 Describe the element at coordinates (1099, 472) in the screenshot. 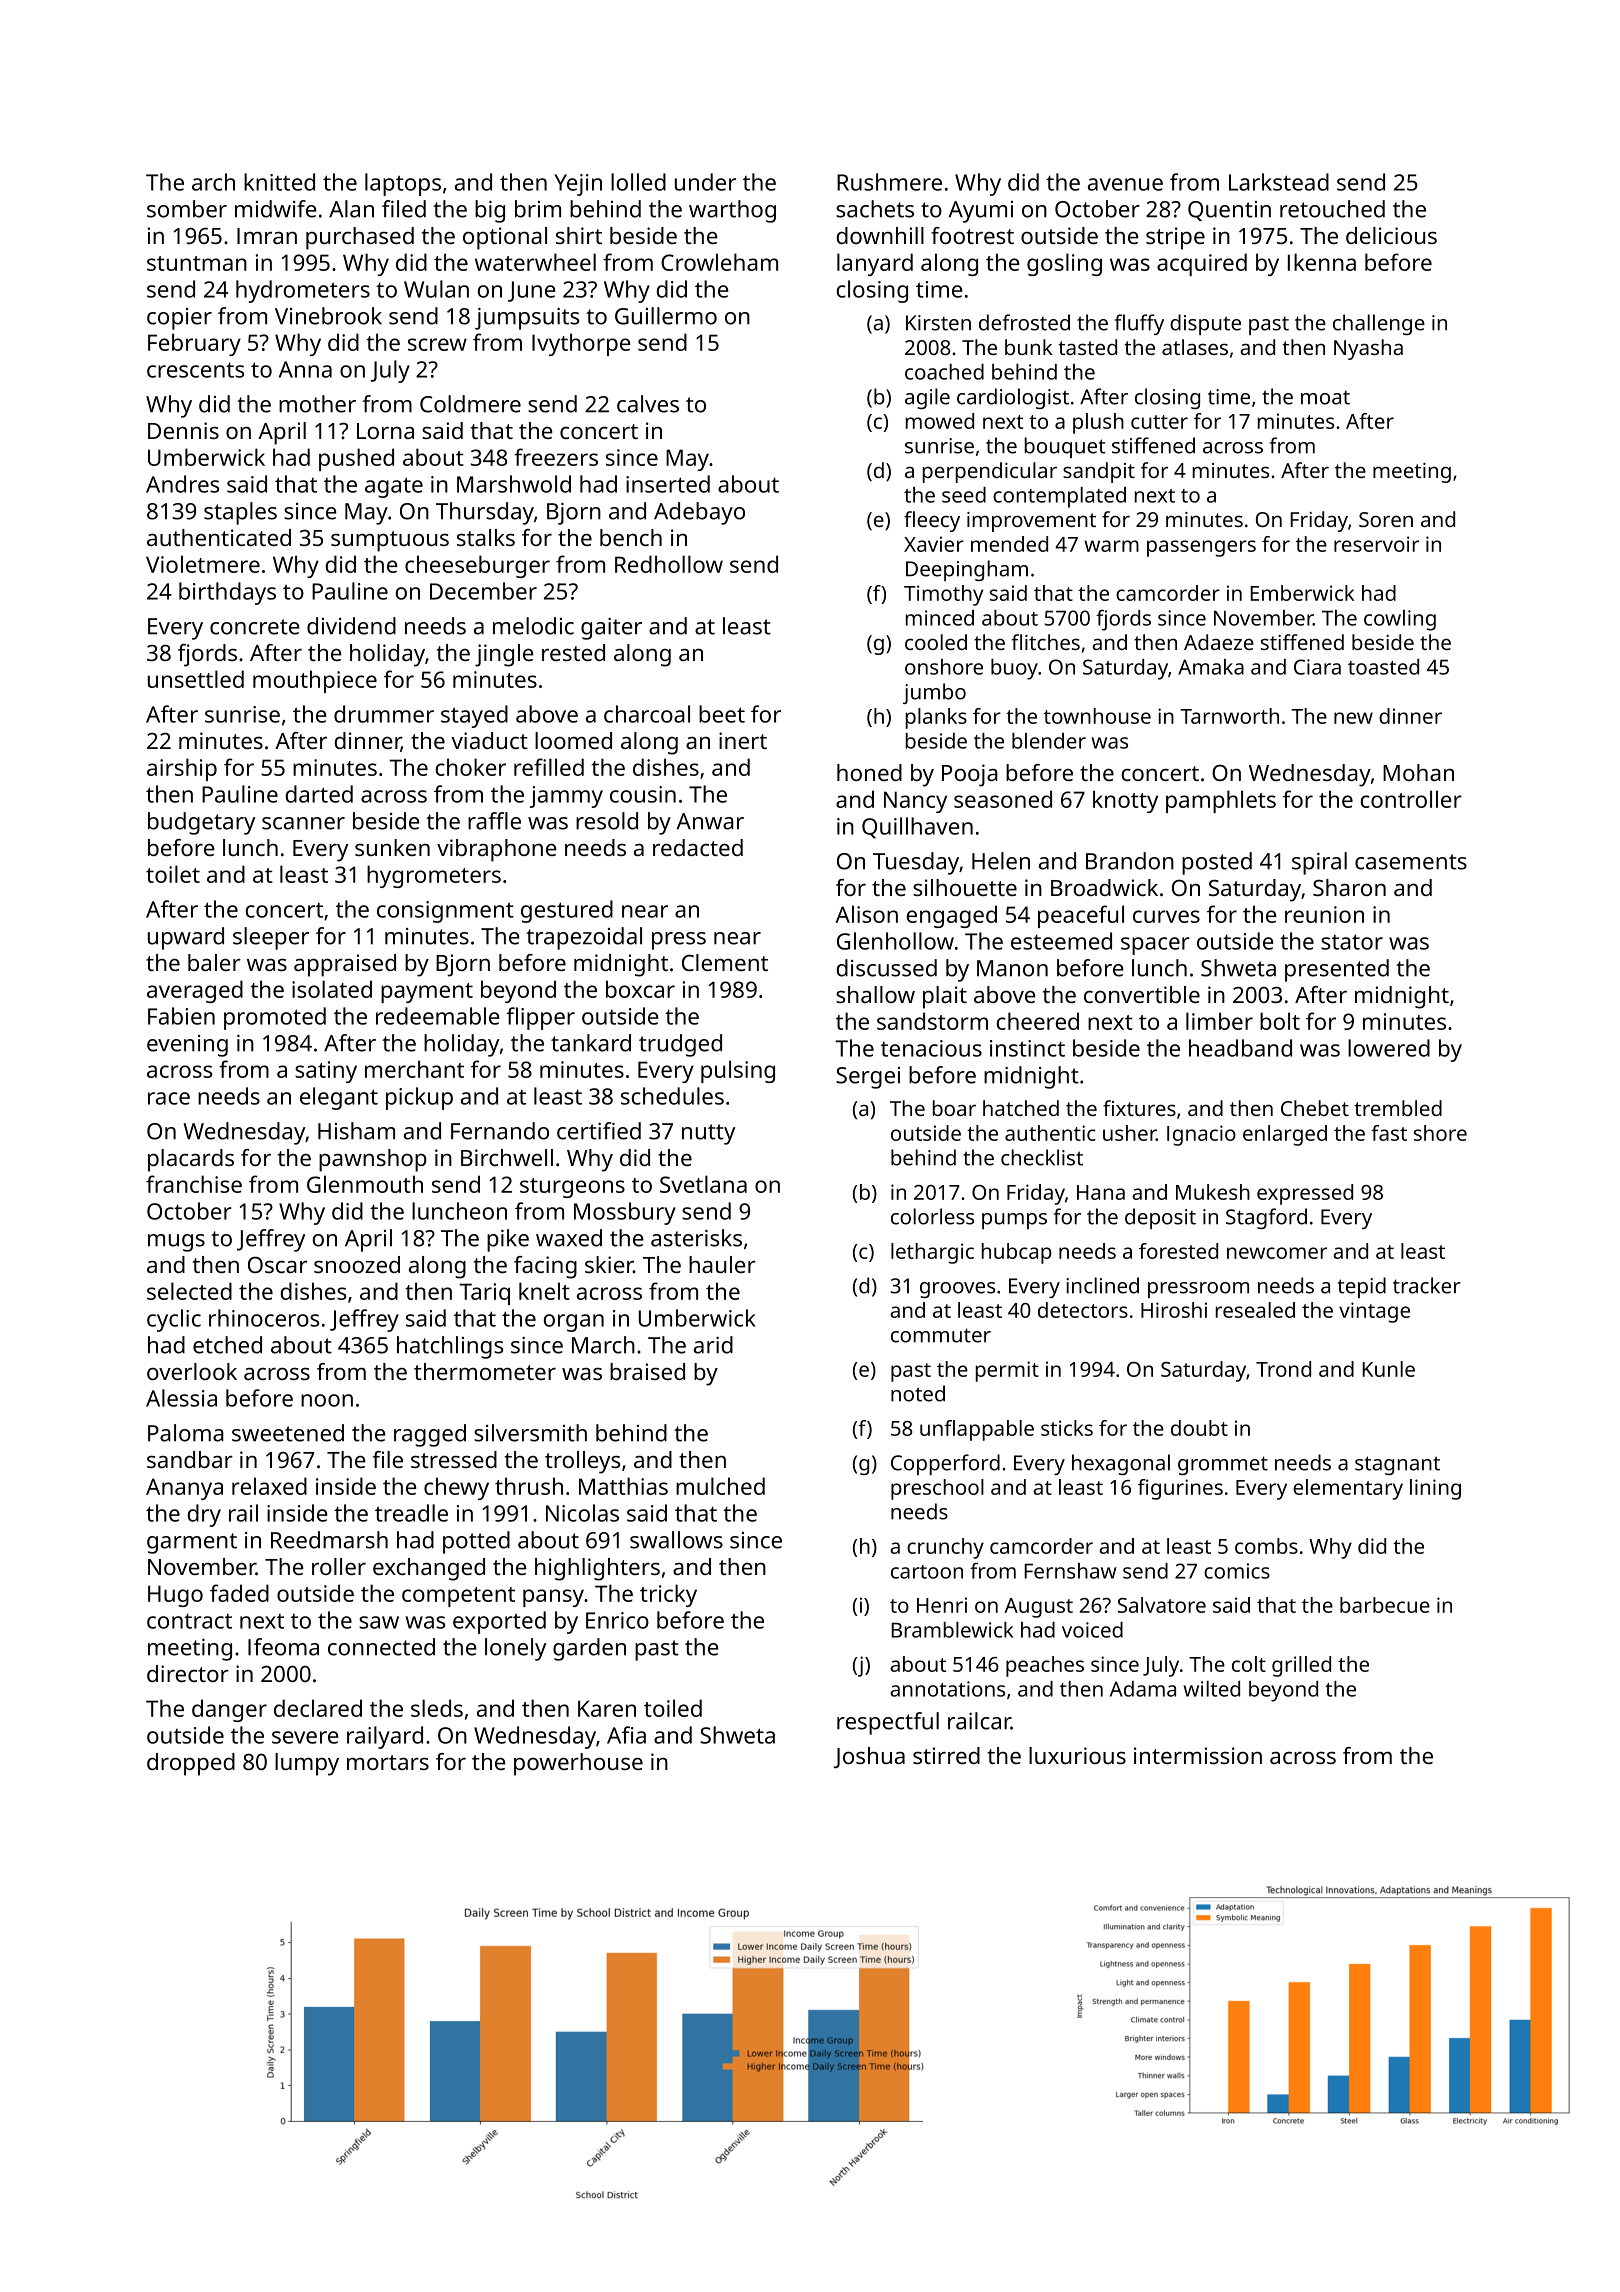

I see `sandpit` at that location.
